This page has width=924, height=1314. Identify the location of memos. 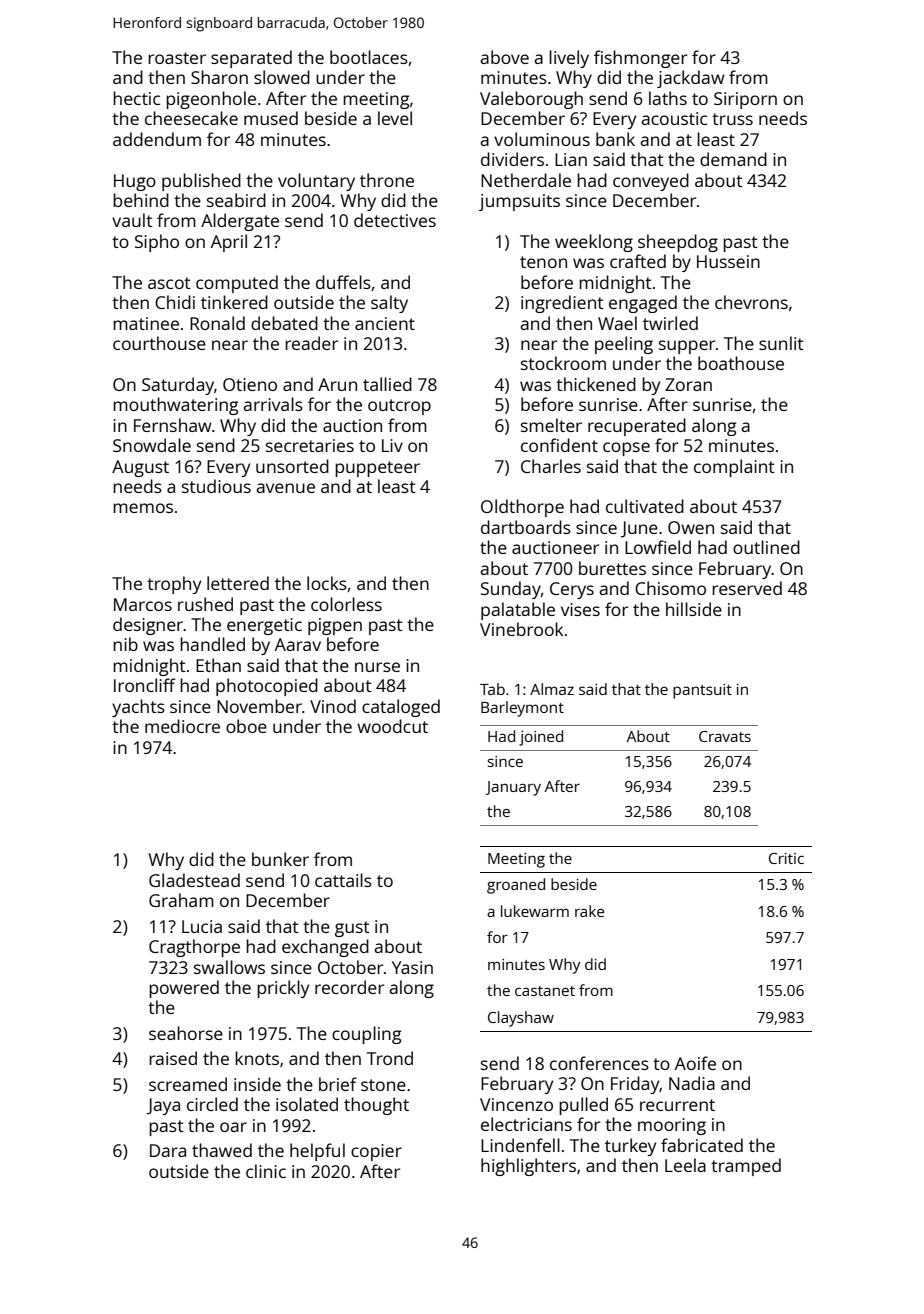
(143, 508).
